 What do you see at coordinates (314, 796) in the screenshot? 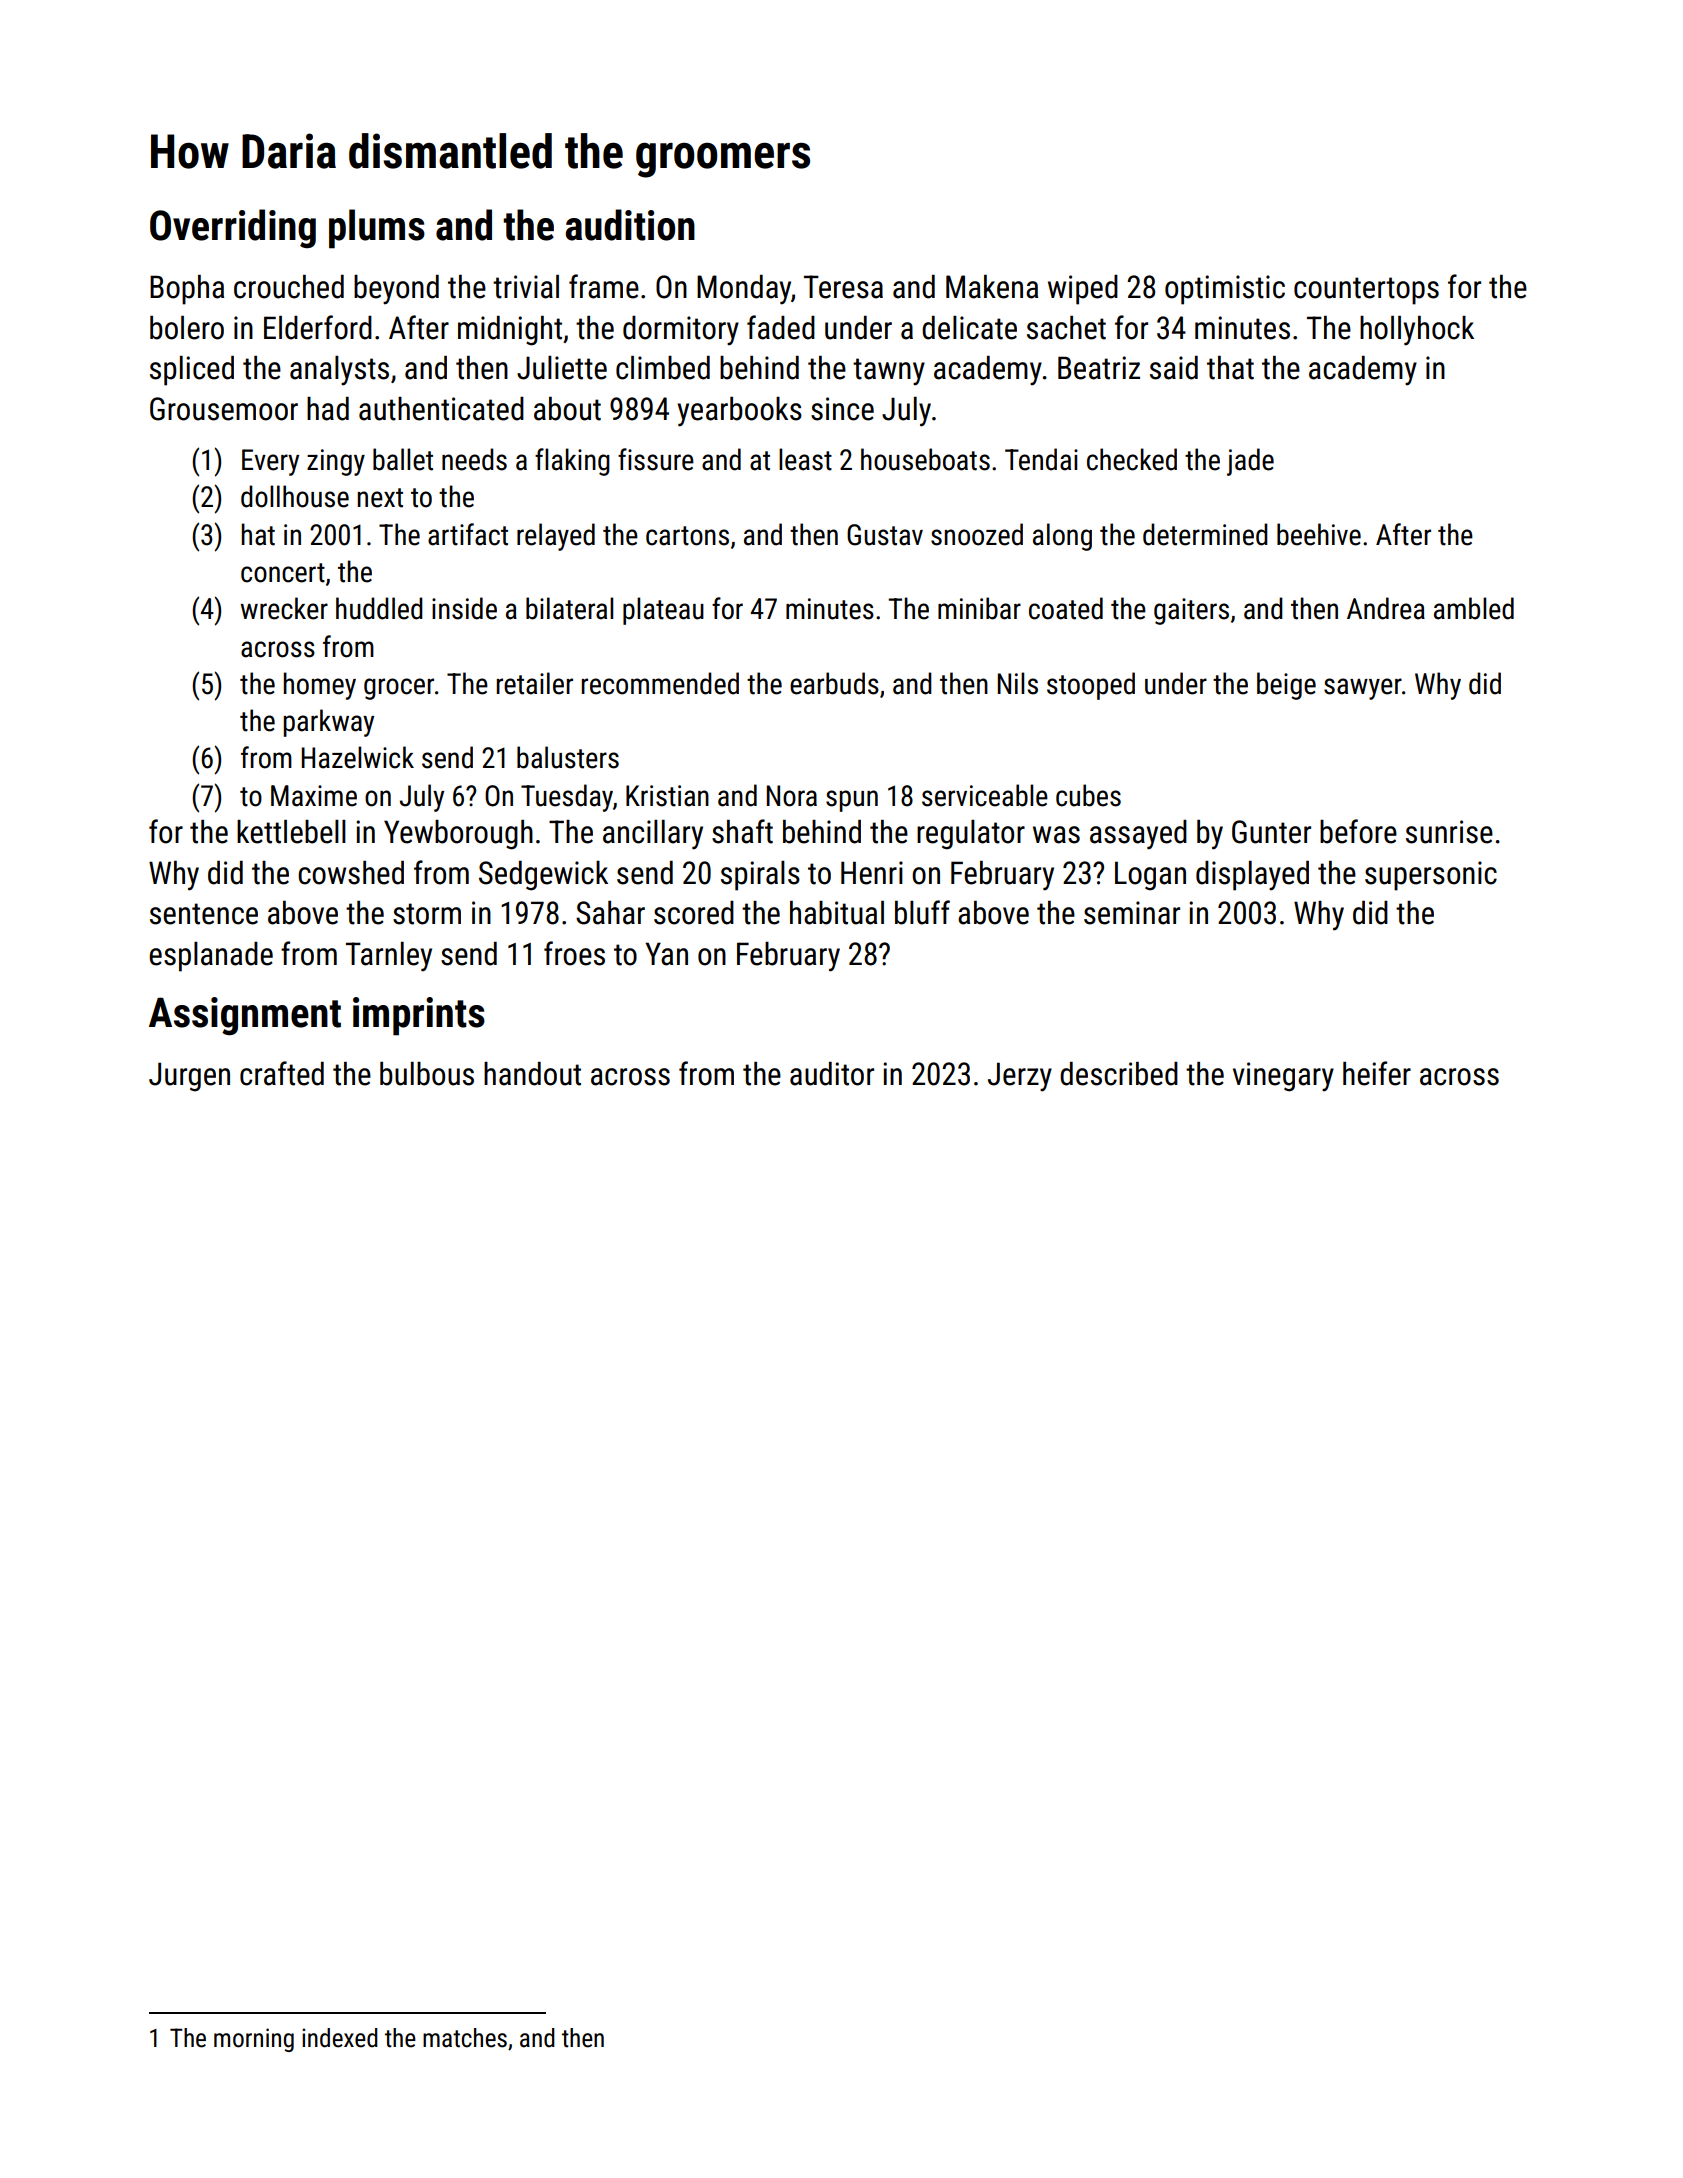
I see `Maxime` at bounding box center [314, 796].
